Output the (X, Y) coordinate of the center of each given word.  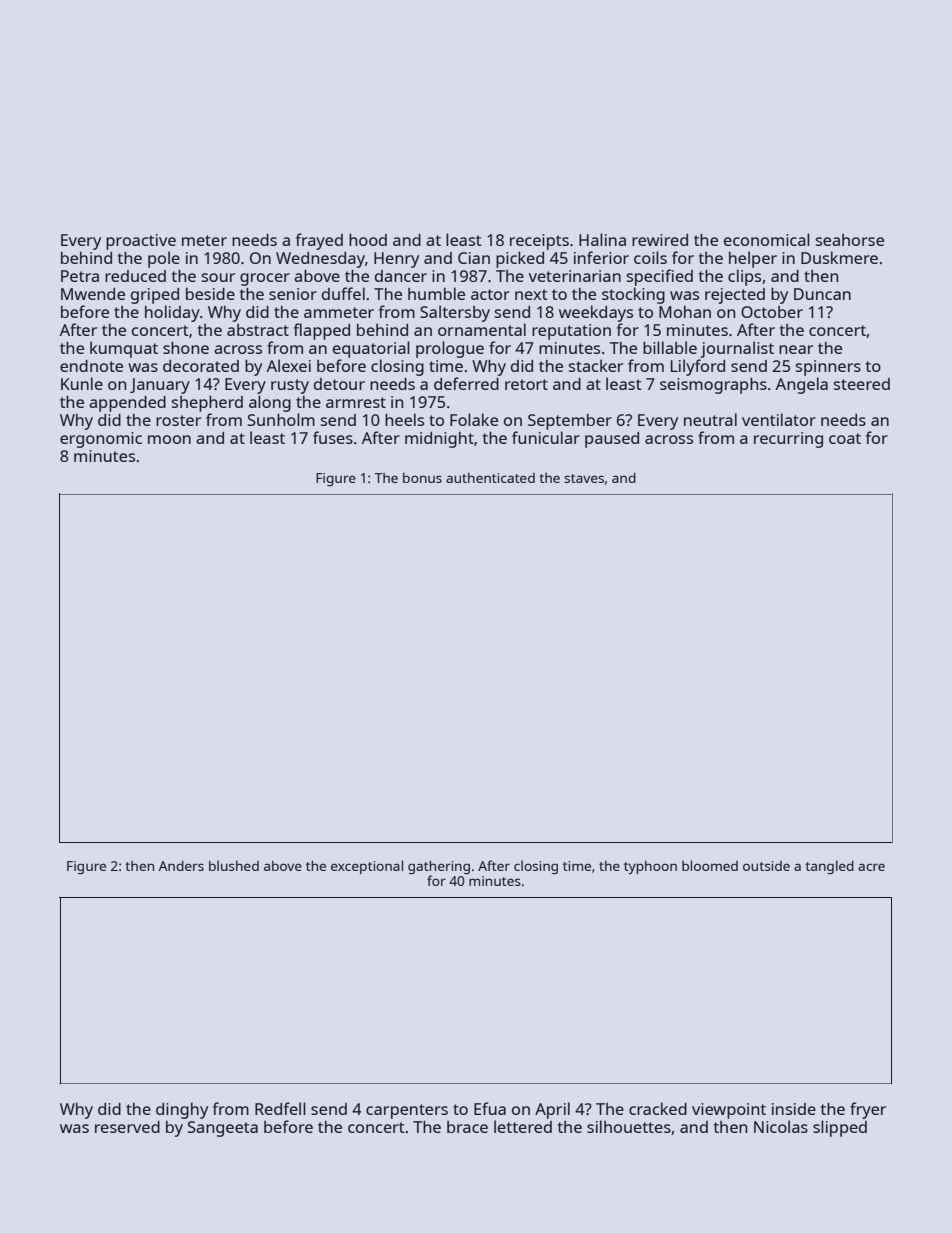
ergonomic (101, 440)
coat (845, 438)
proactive (141, 242)
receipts (539, 242)
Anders (181, 866)
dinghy (182, 1111)
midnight (439, 440)
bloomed (710, 865)
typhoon (650, 867)
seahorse (850, 240)
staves (584, 478)
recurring (788, 440)
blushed (234, 865)
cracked (658, 1108)
